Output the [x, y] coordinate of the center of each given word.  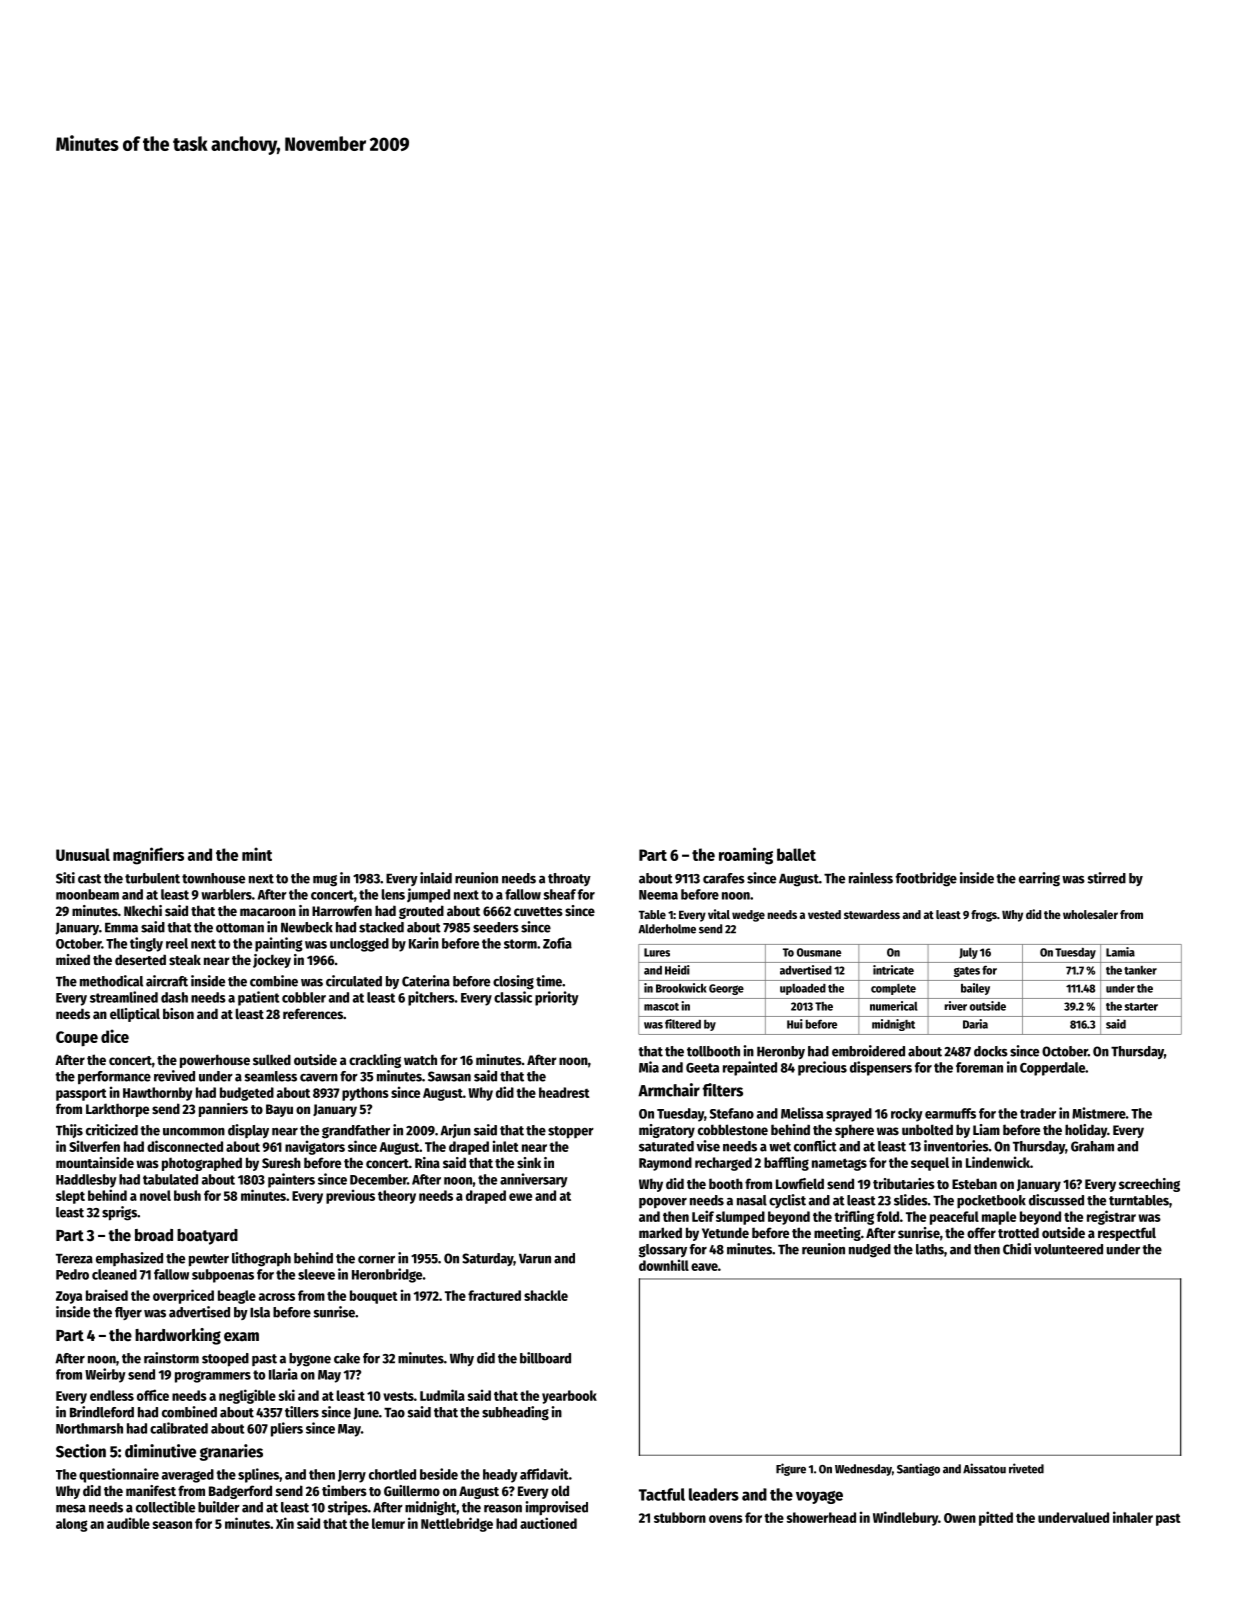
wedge [748, 916]
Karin [424, 943]
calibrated [179, 1428]
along [72, 1525]
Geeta [702, 1068]
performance [114, 1077]
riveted [1026, 1468]
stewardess [872, 914]
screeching [1149, 1185]
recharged [723, 1164]
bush [187, 1195]
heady [500, 1476]
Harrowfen [342, 910]
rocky [907, 1115]
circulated [354, 981]
